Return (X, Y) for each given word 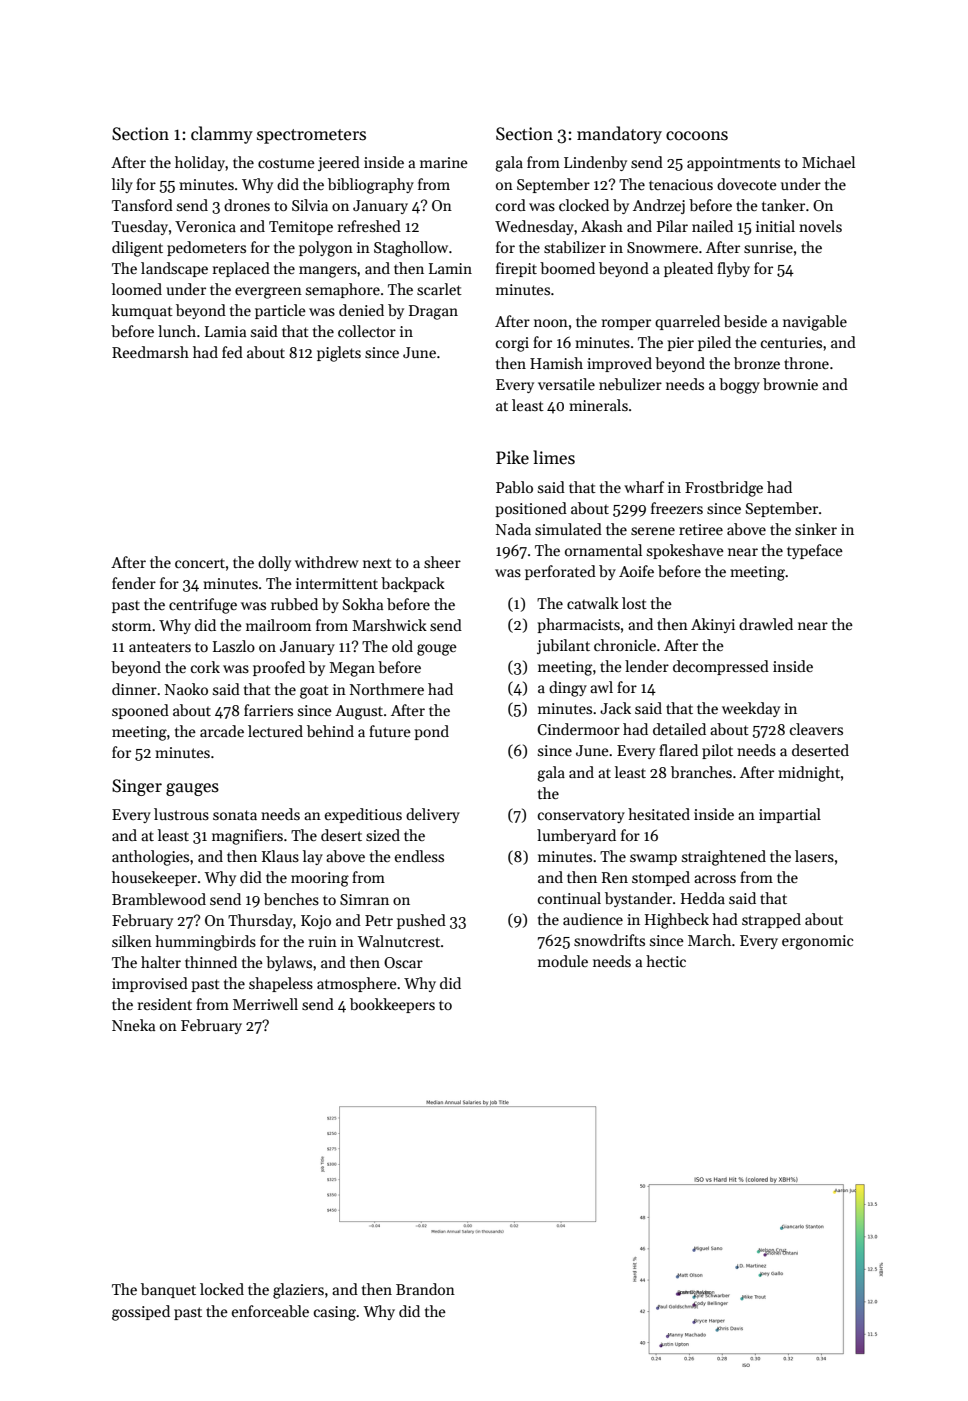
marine (444, 162)
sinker (816, 529)
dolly (274, 563)
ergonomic (818, 942)
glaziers (298, 1291)
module (563, 961)
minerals (598, 405)
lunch (177, 331)
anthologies (150, 858)
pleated (688, 269)
